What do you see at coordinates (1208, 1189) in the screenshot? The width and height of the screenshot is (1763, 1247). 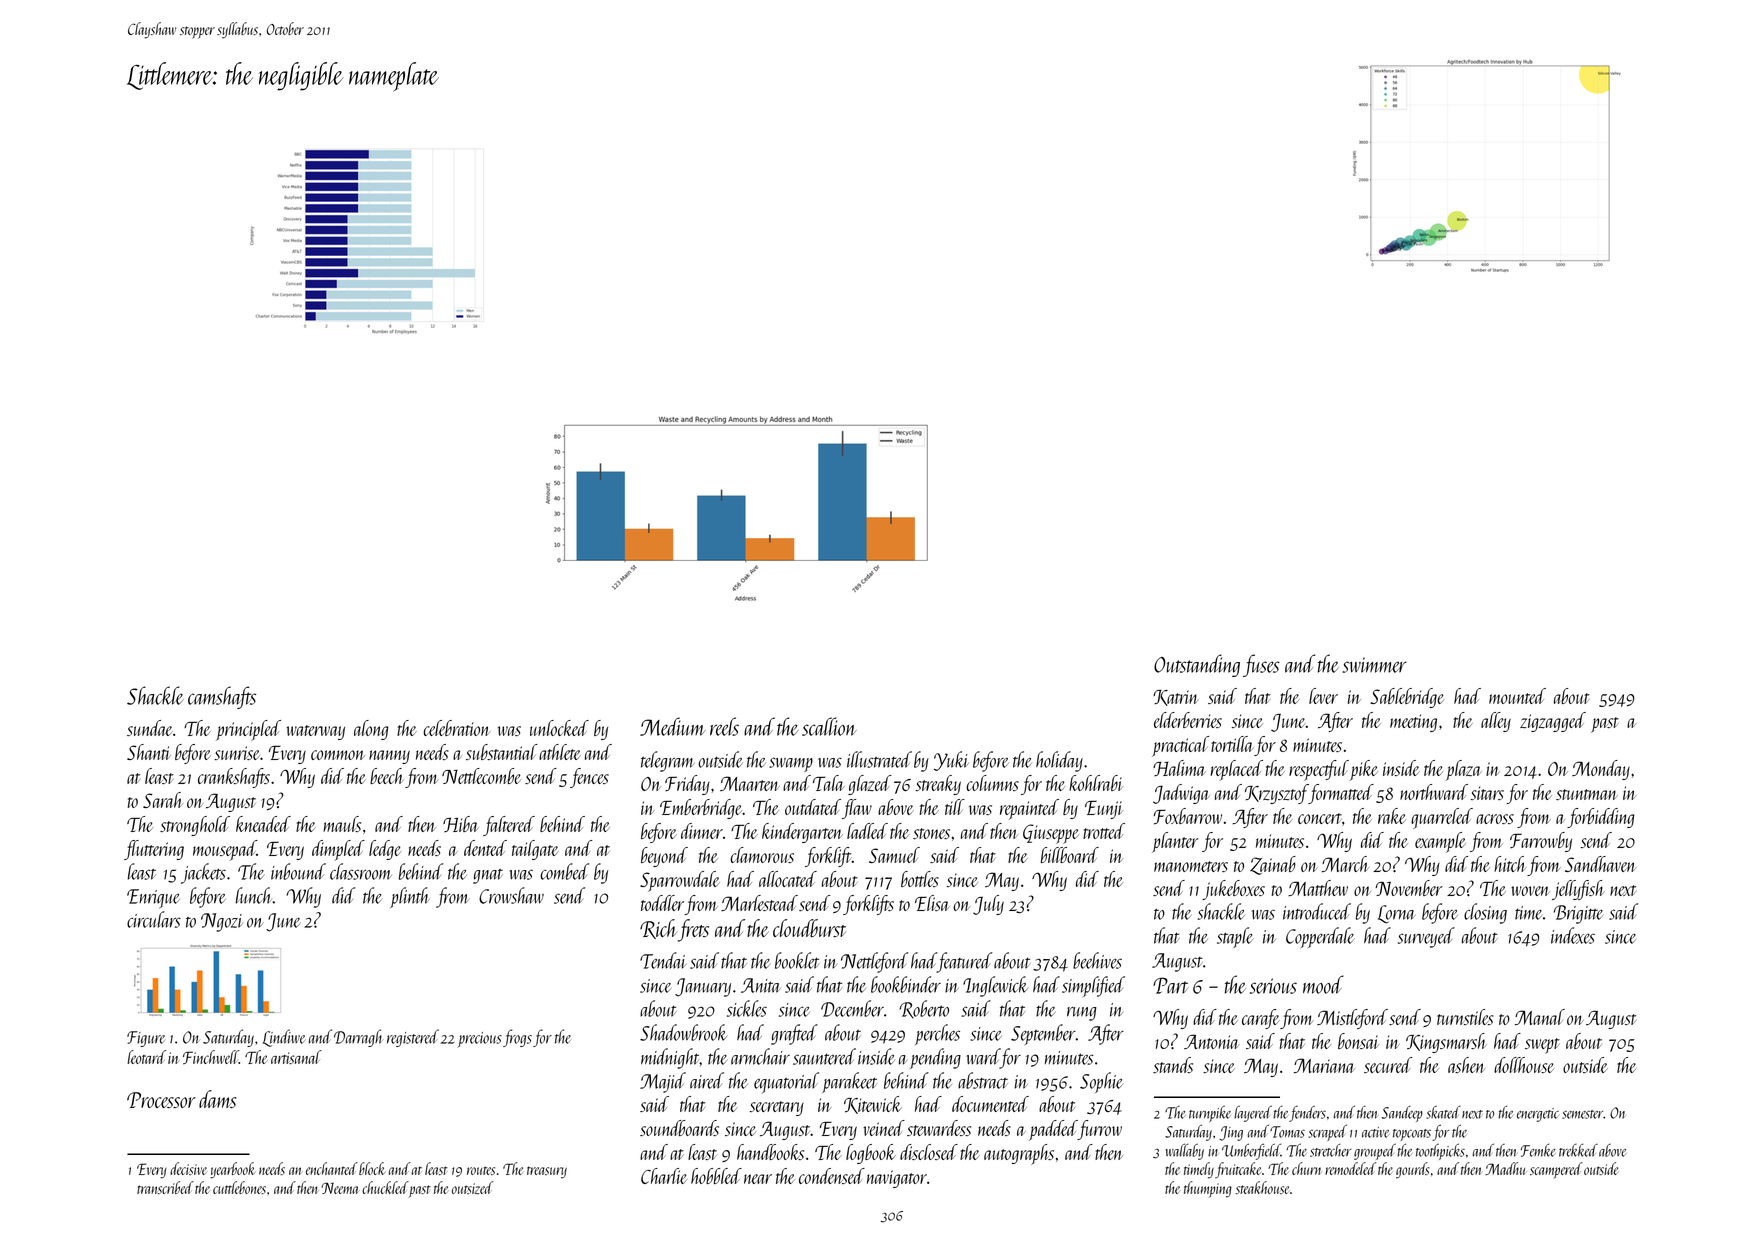 I see `thumping` at bounding box center [1208, 1189].
